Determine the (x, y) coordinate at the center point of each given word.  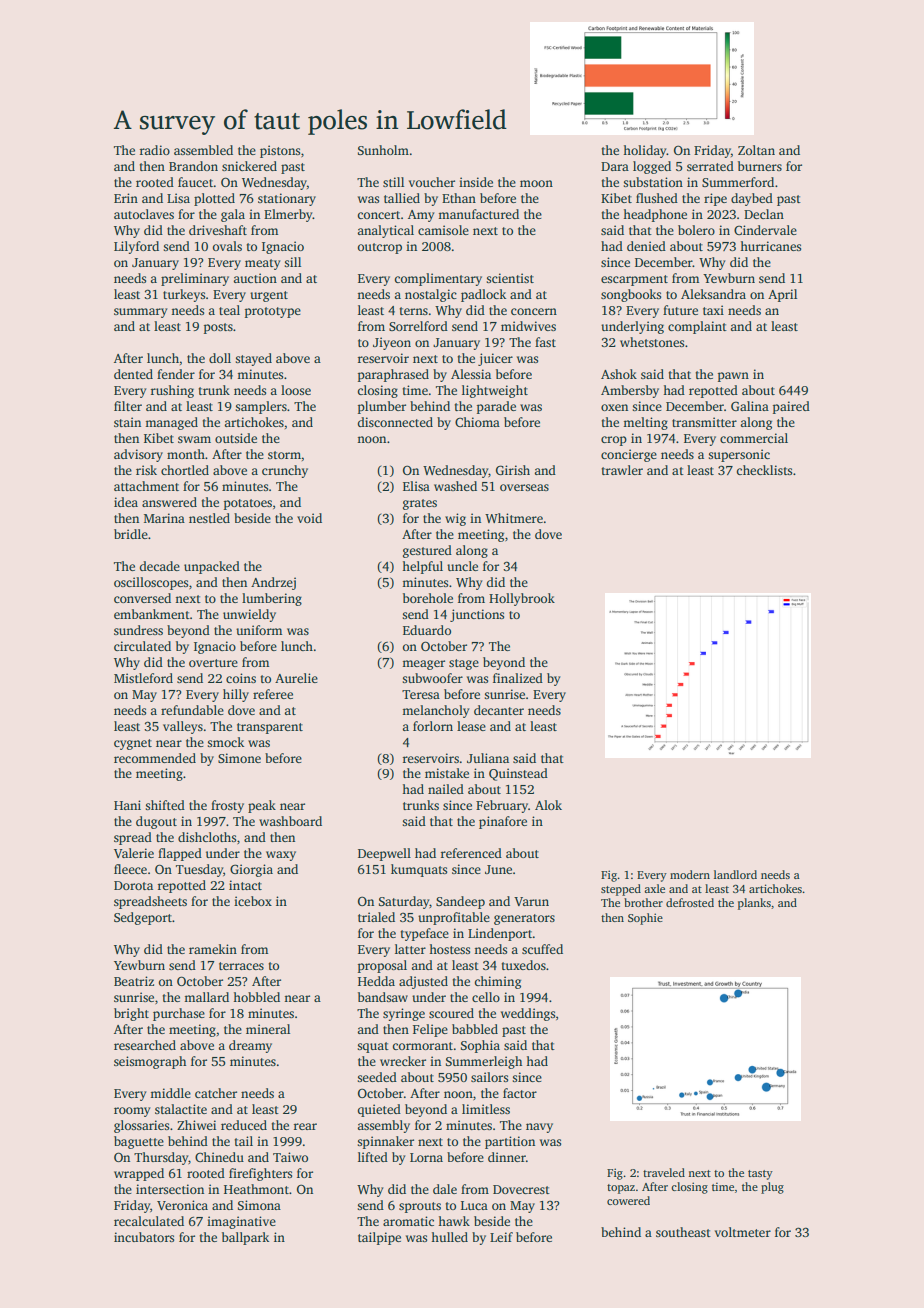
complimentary (438, 279)
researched (145, 1045)
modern (690, 874)
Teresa (421, 694)
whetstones (652, 342)
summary (141, 313)
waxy (281, 856)
